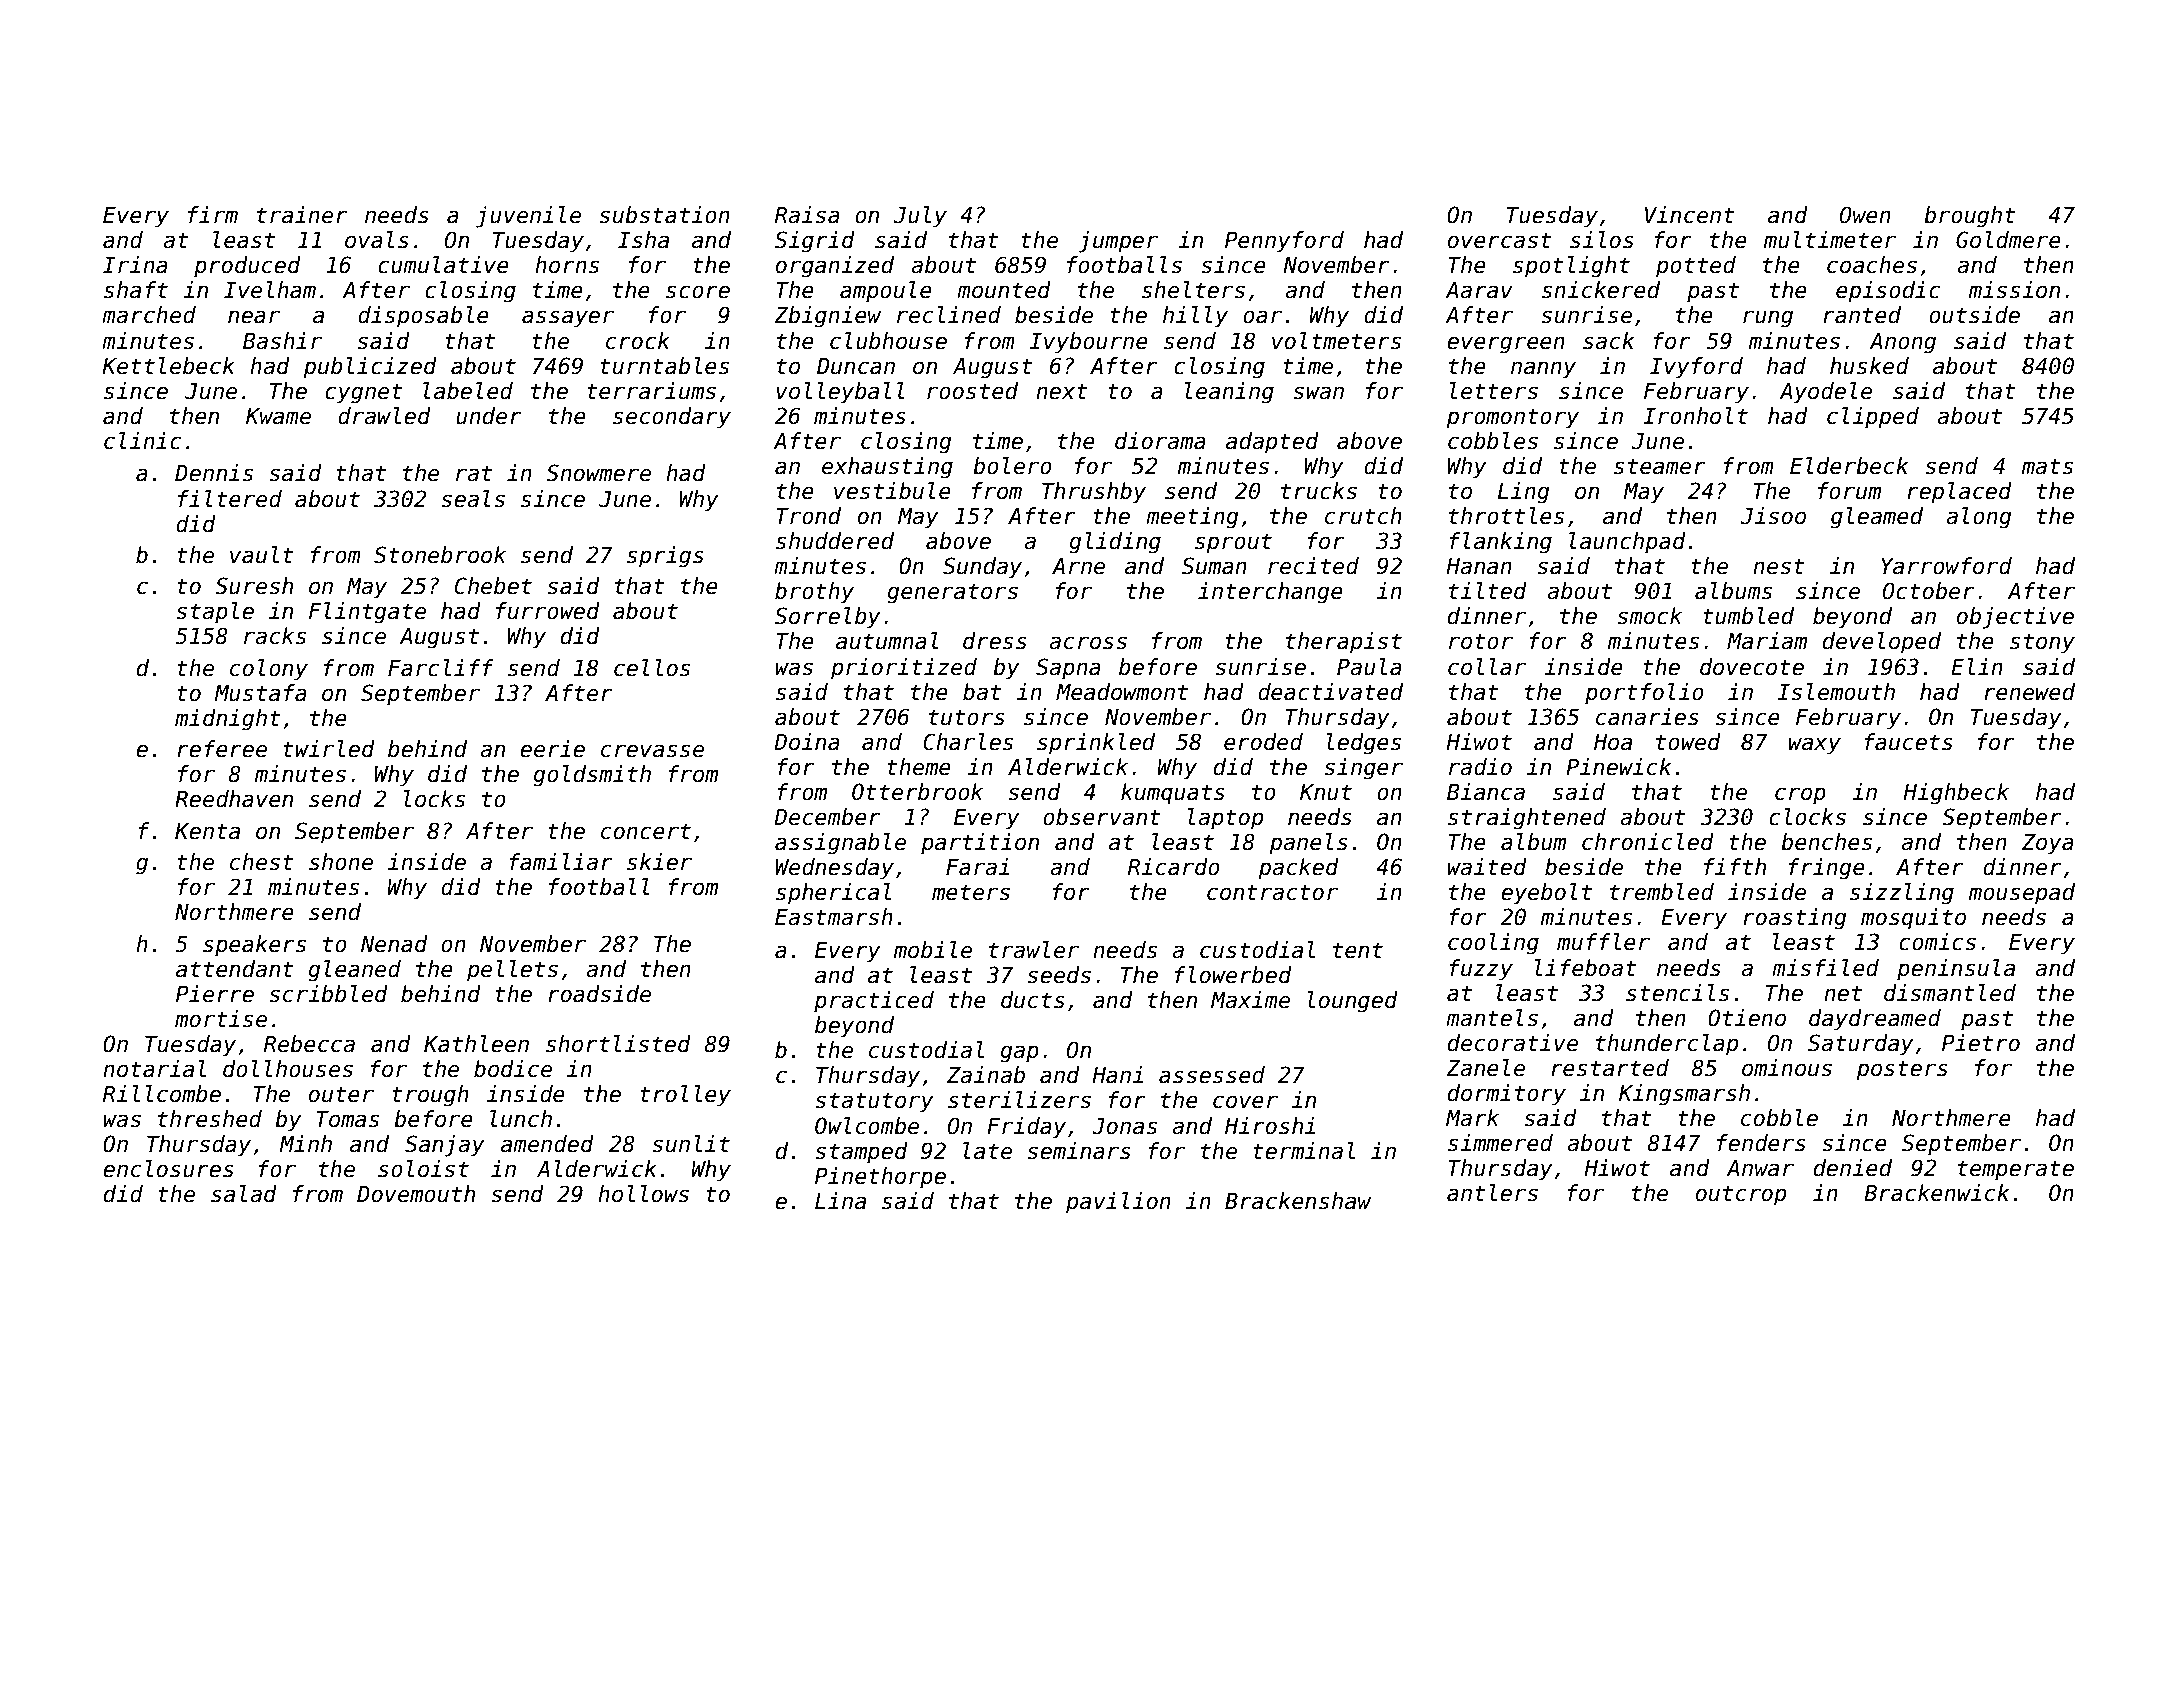 Image resolution: width=2178 pixels, height=1683 pixels. I want to click on stony, so click(2042, 643).
